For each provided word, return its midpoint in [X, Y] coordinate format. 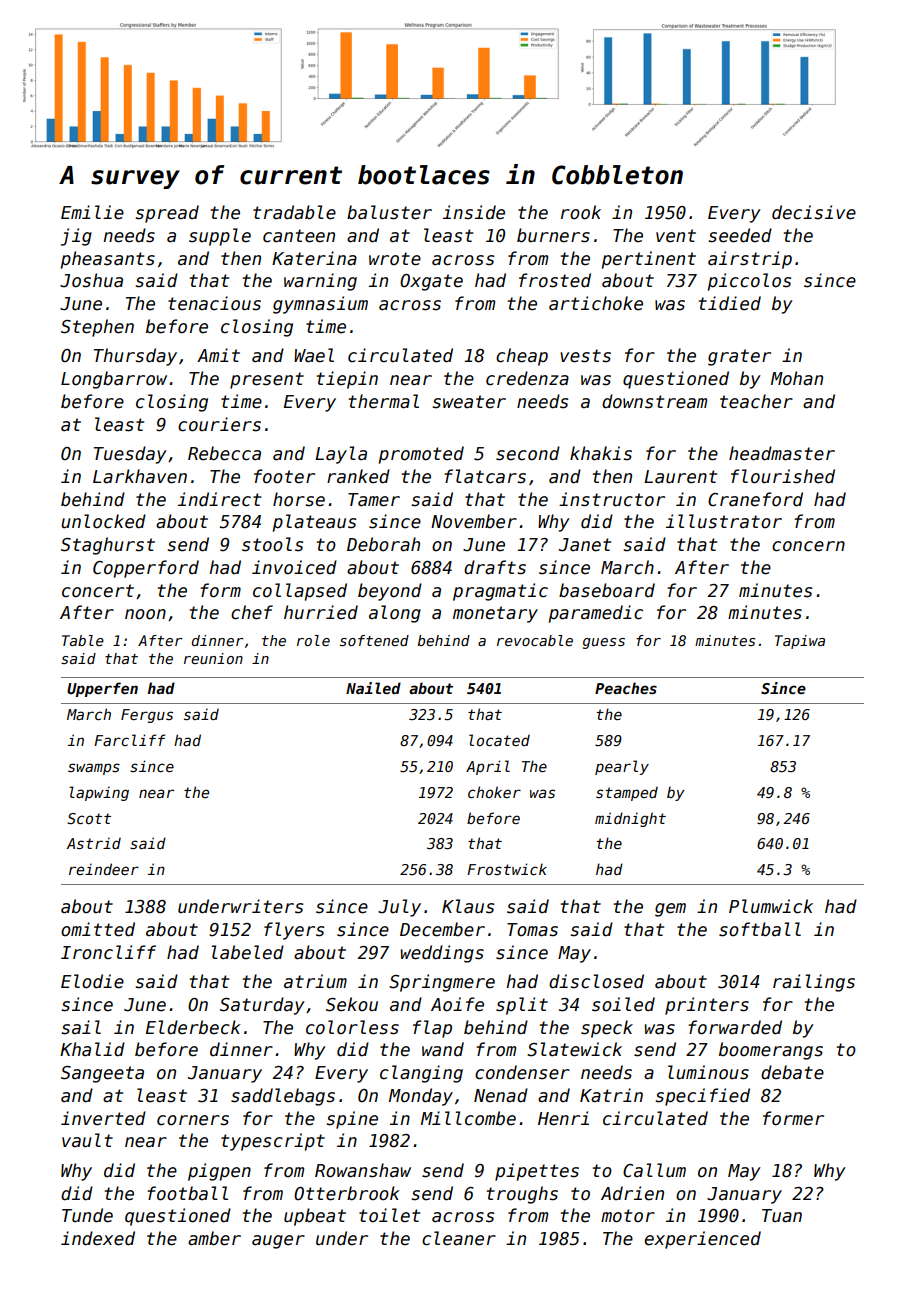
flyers [294, 931]
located [499, 740]
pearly [622, 767]
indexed [98, 1238]
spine [352, 1120]
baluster [389, 212]
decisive [814, 212]
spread [167, 214]
